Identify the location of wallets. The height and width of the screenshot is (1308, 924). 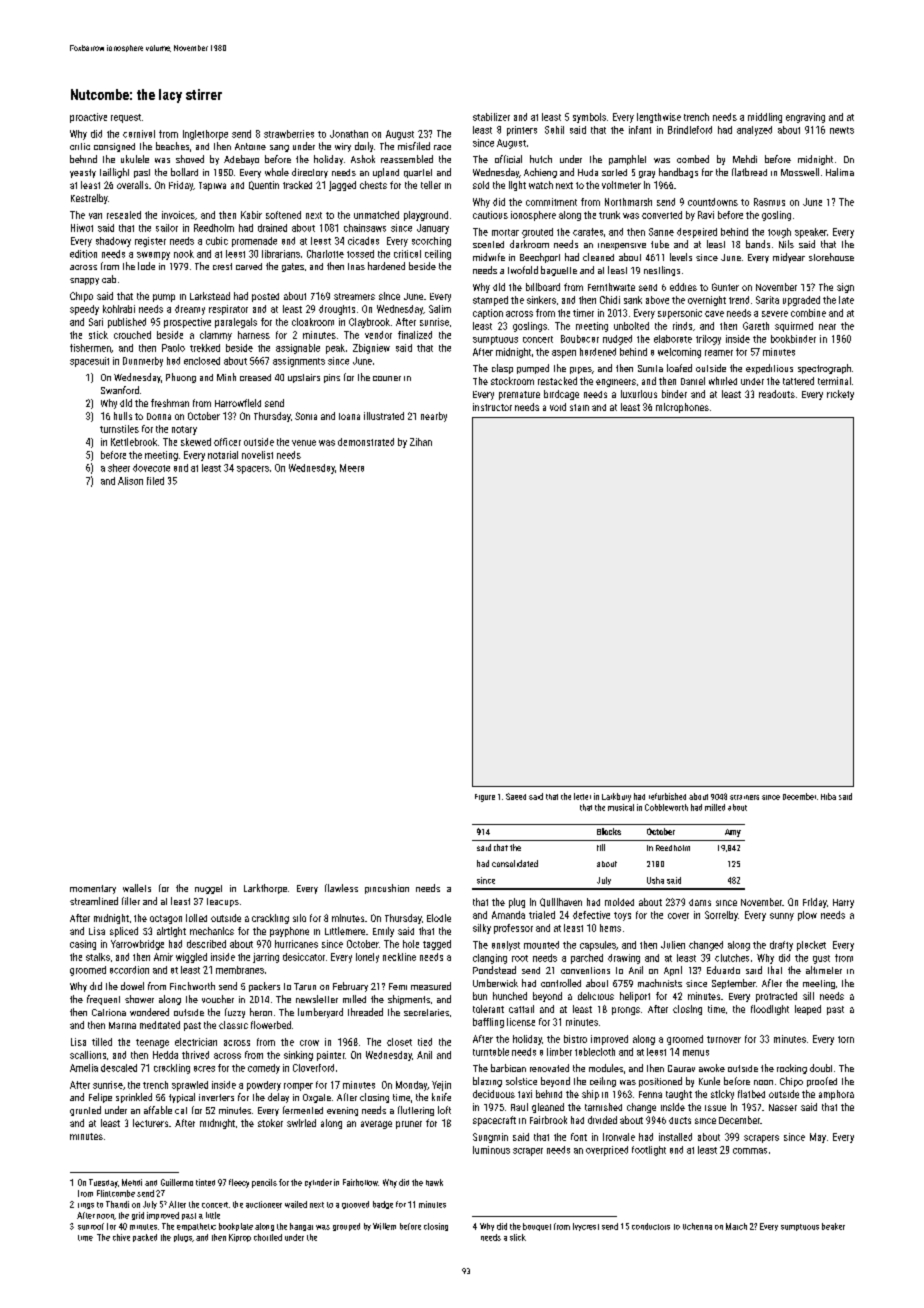
(137, 888).
